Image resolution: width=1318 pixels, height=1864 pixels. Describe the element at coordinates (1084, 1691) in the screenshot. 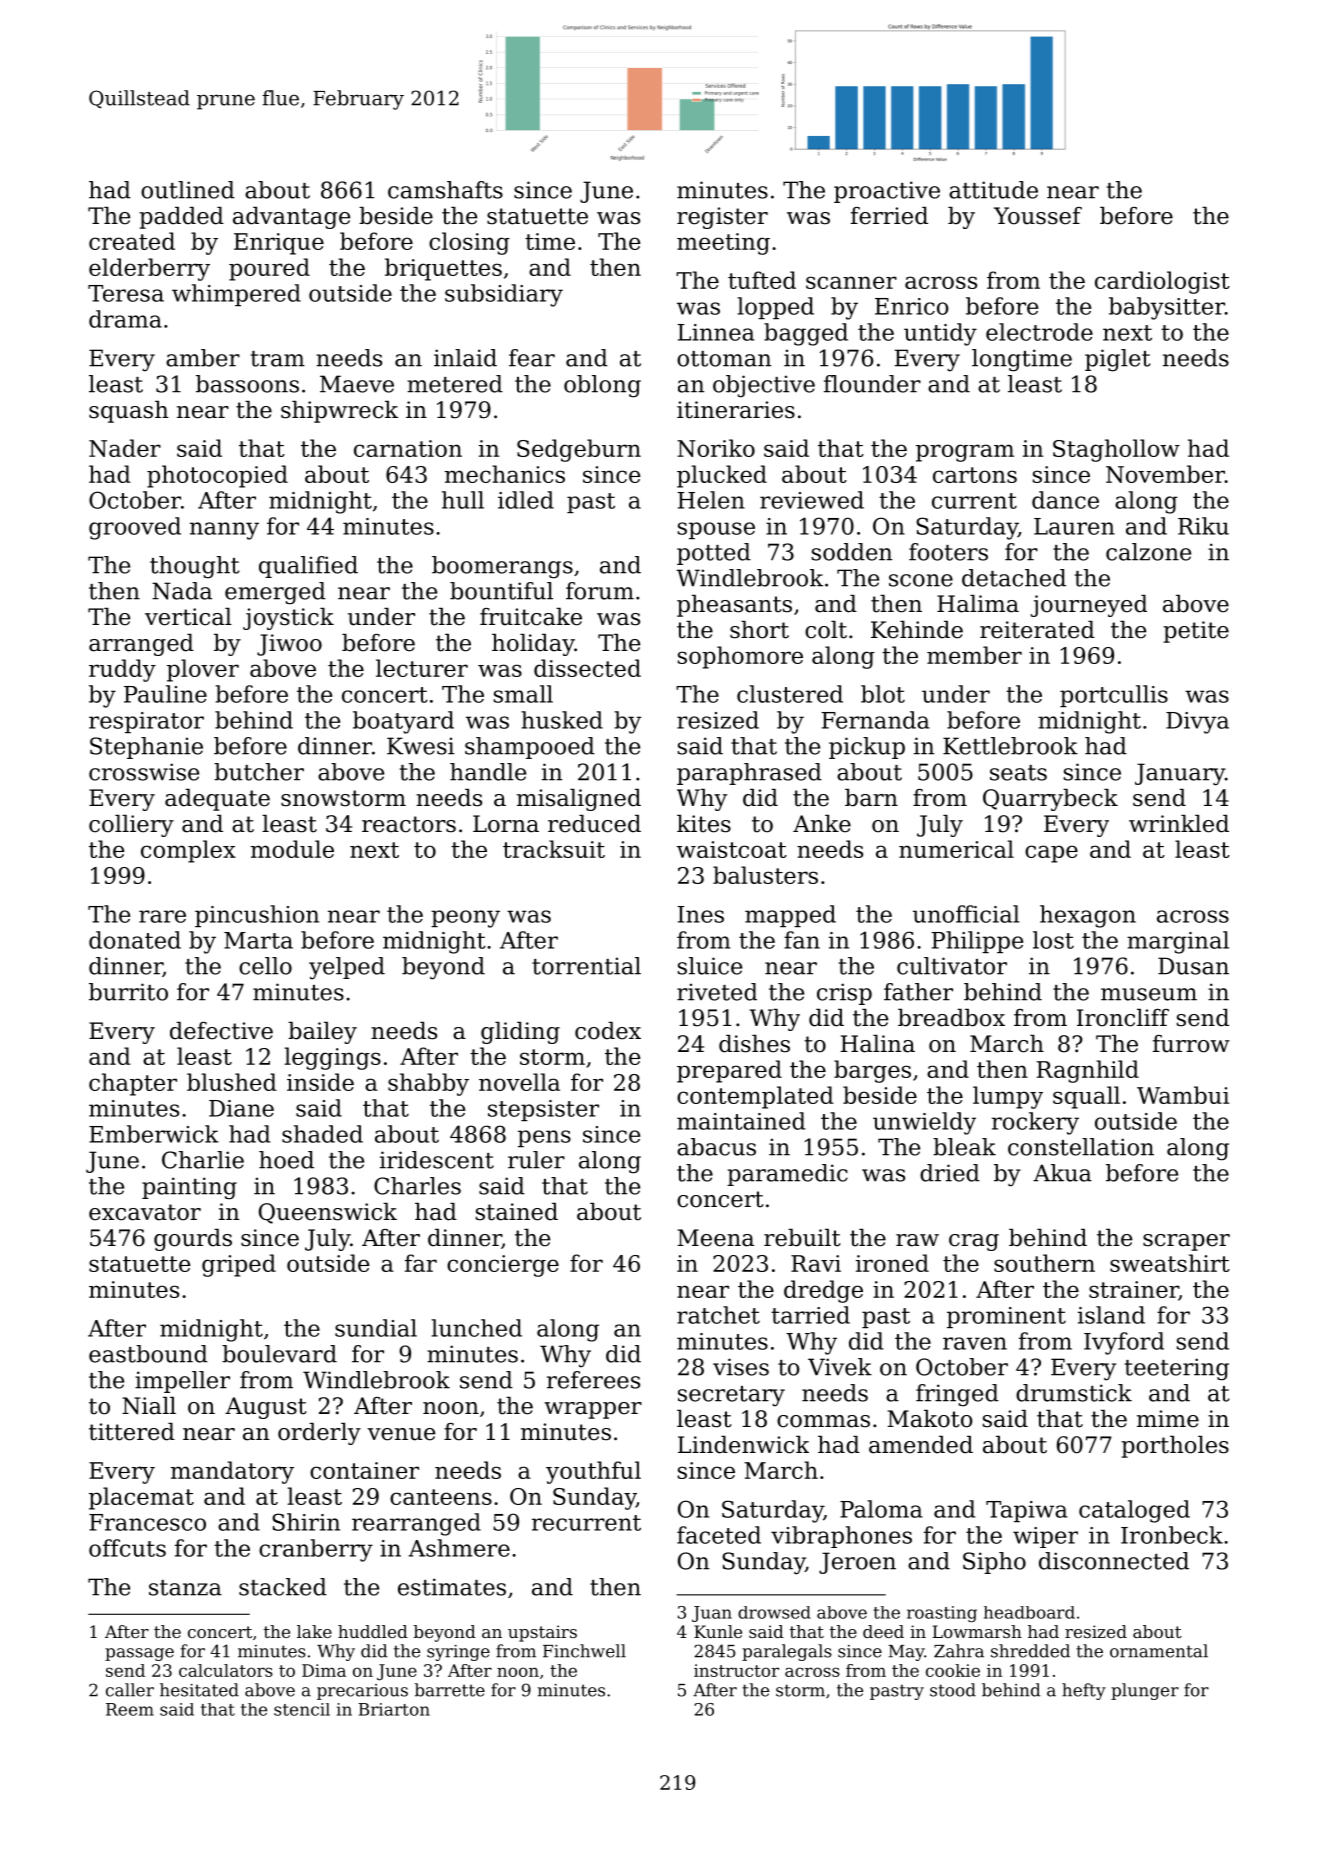

I see `hefty` at that location.
